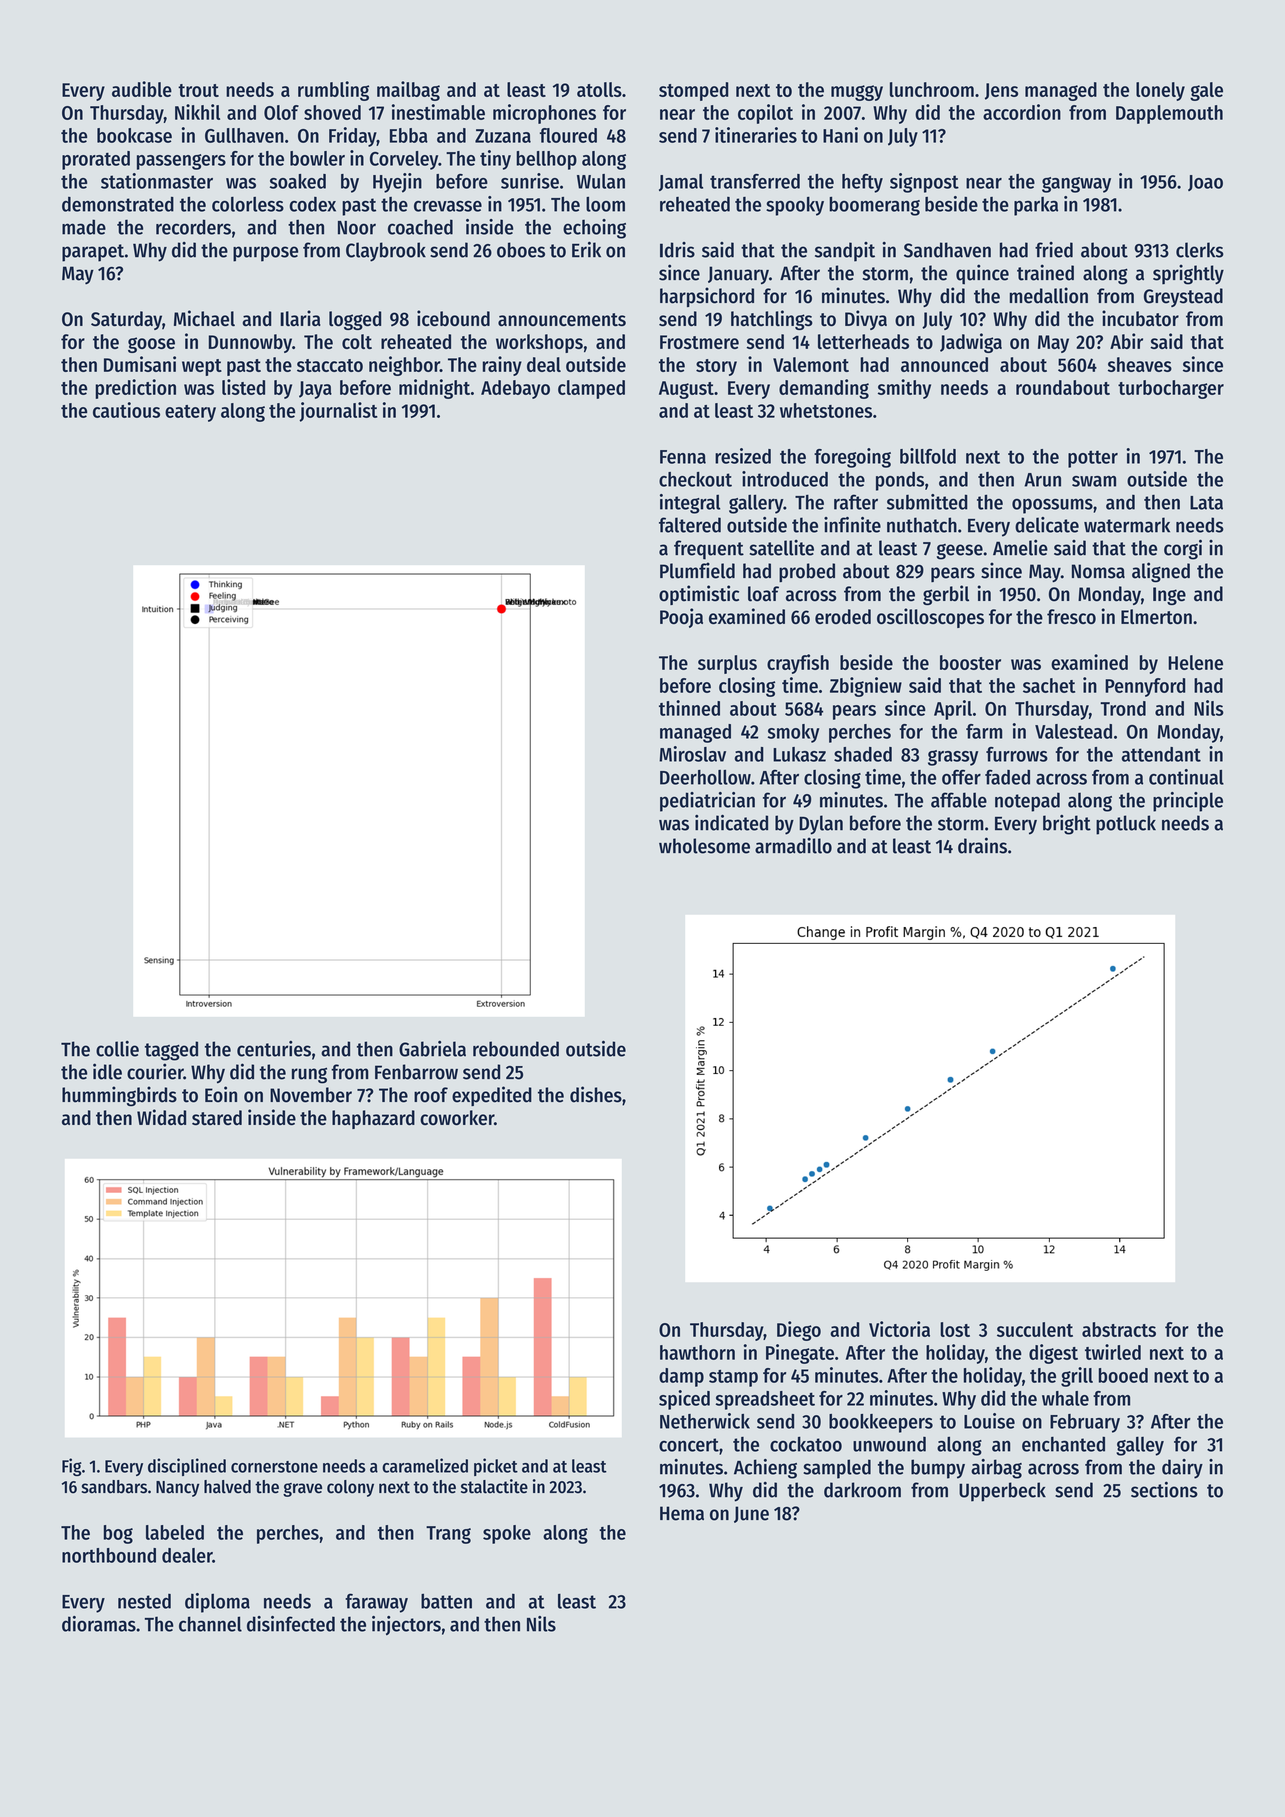 The width and height of the page is (1285, 1817). I want to click on succulent, so click(1035, 1329).
